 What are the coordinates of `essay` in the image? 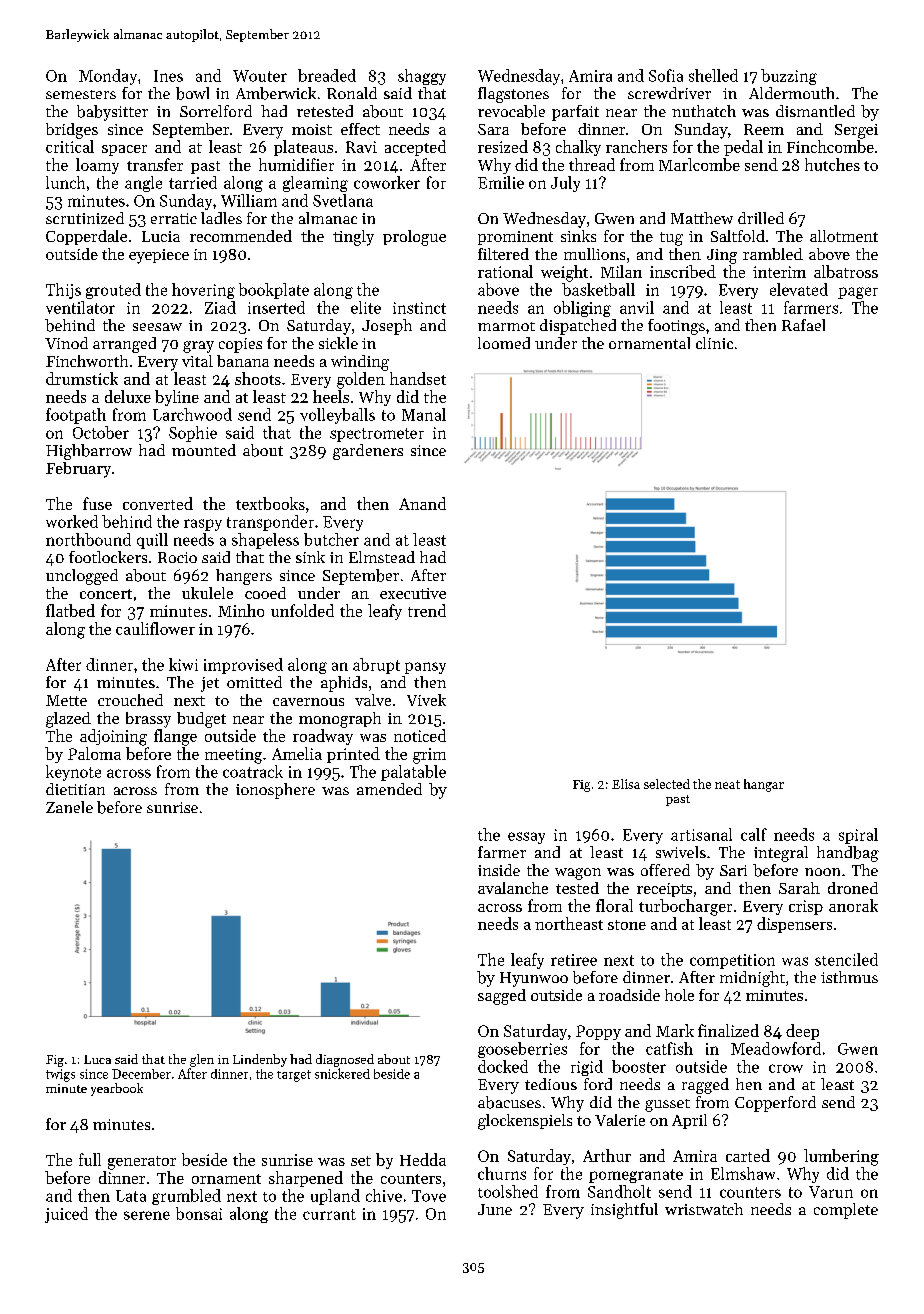 It's located at (526, 838).
